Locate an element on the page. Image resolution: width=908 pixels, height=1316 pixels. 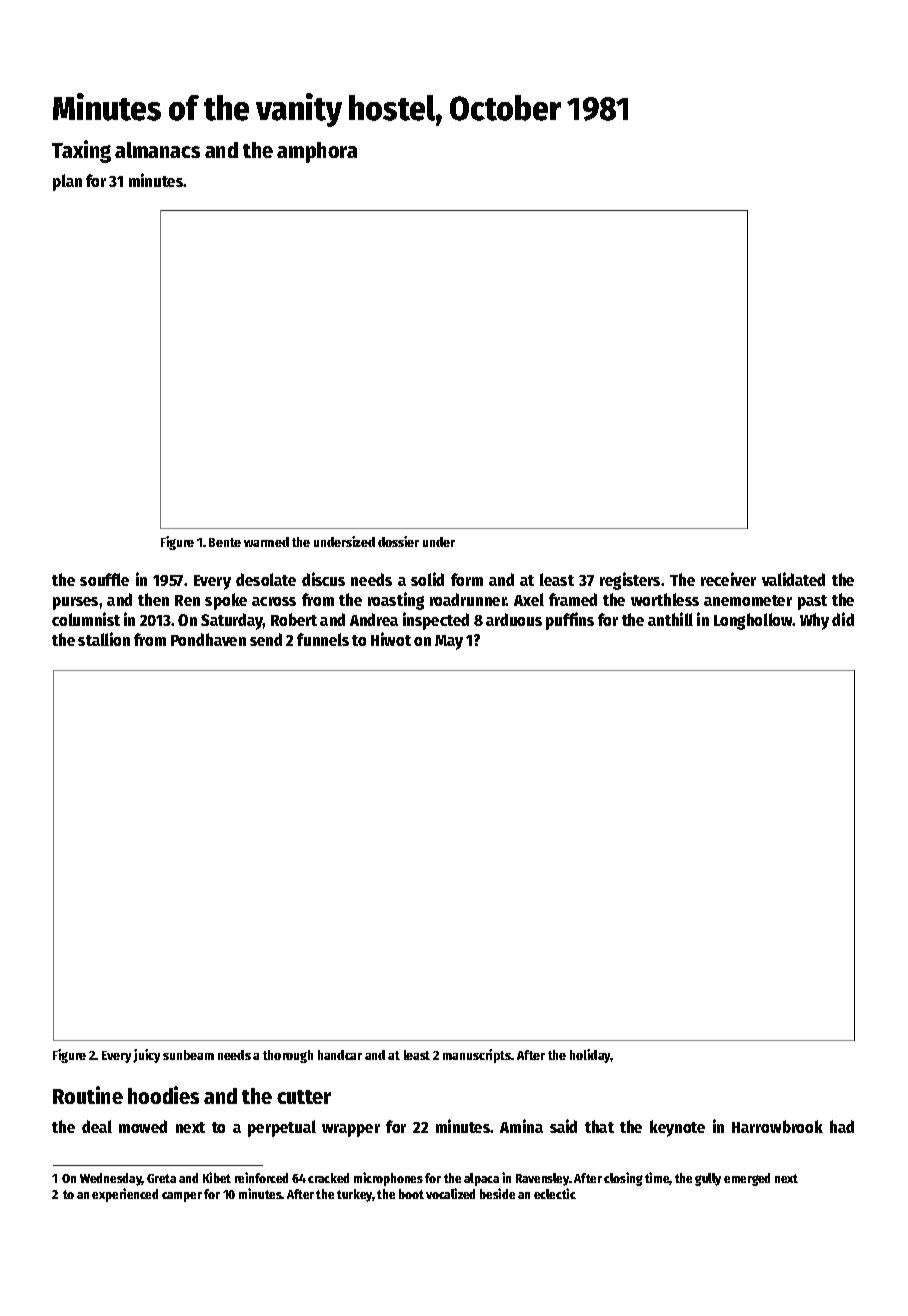
registers is located at coordinates (630, 581).
